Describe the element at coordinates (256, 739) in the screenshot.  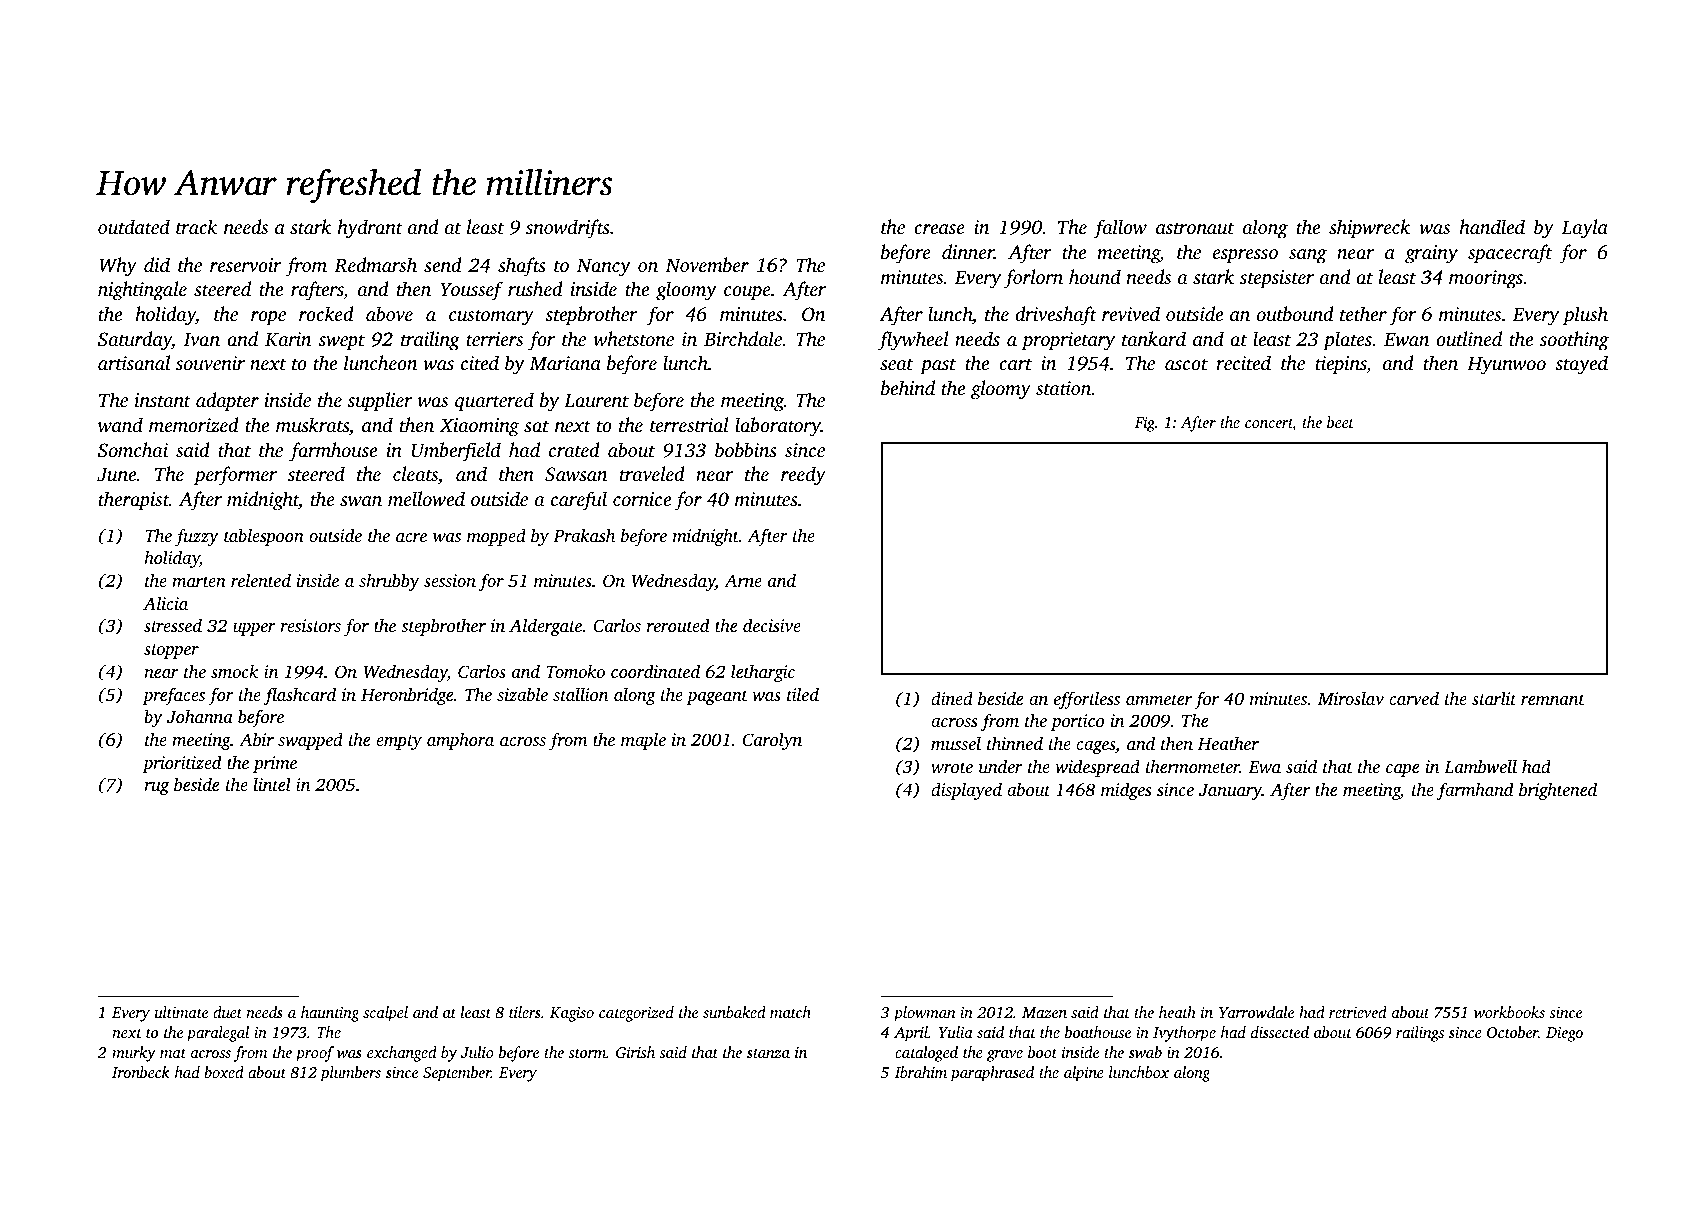
I see `Abir` at that location.
